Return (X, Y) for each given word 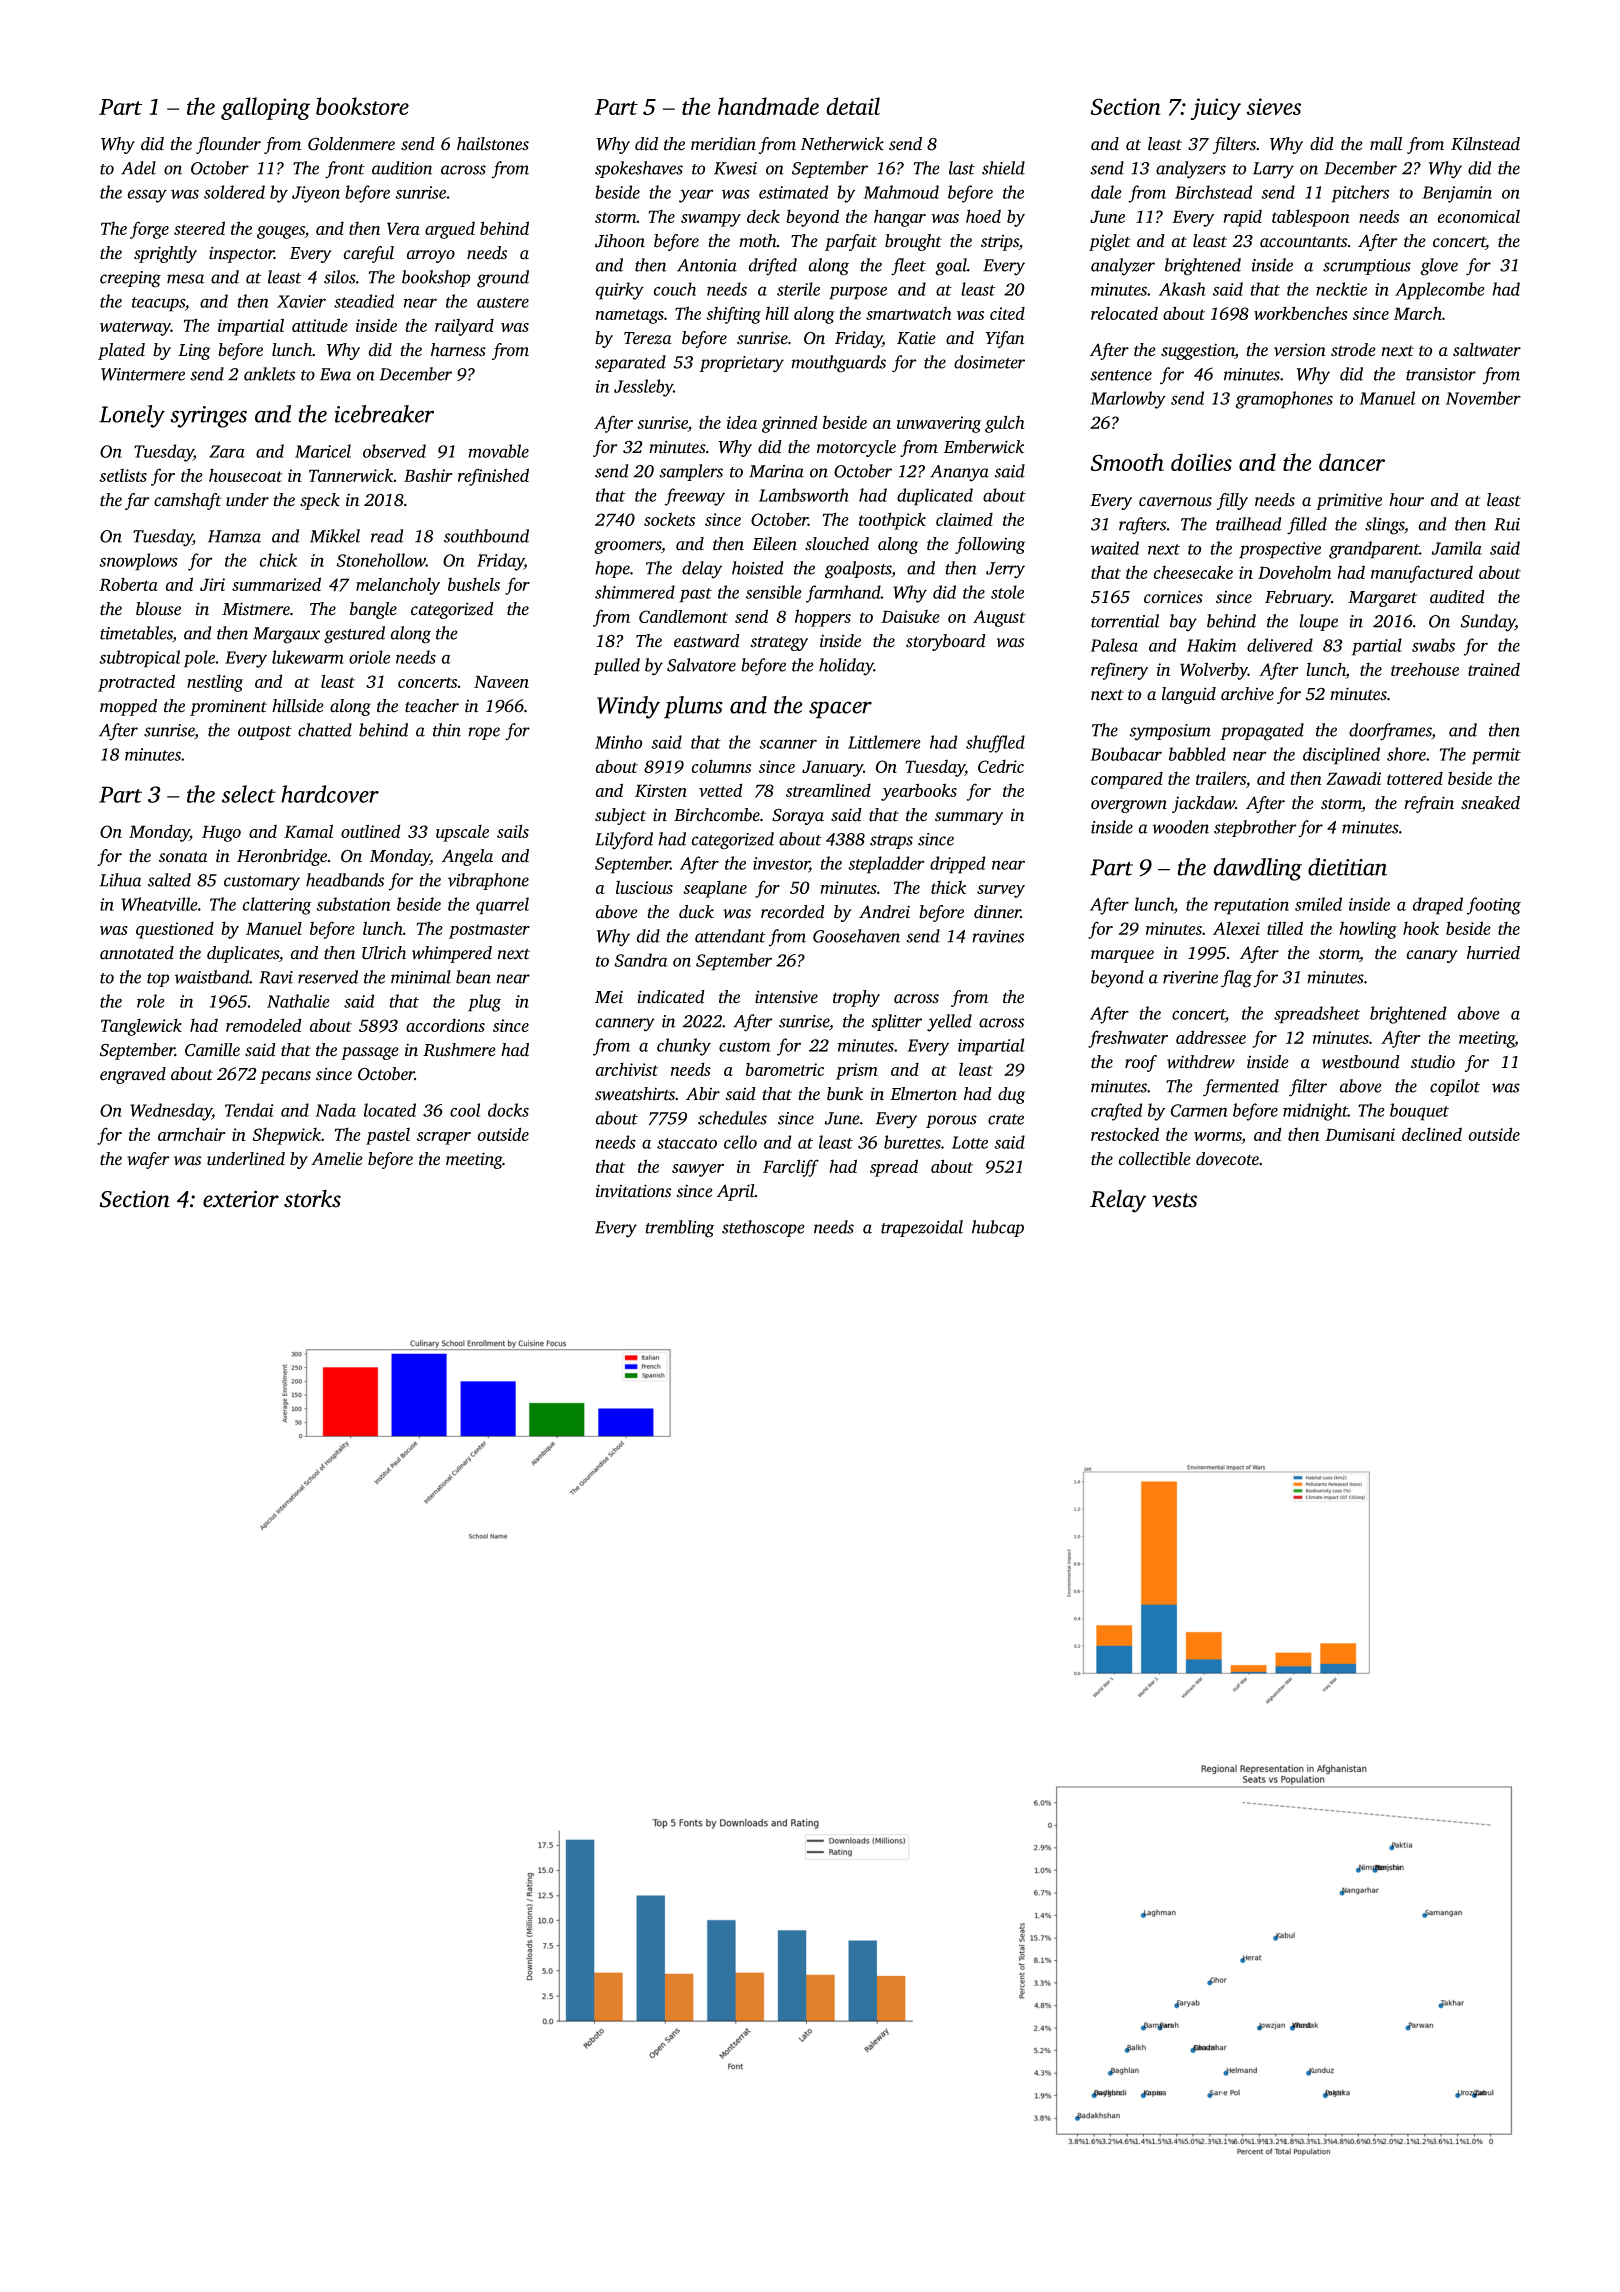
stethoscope (763, 1228)
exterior (241, 1199)
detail (853, 106)
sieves (1274, 106)
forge (149, 230)
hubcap (998, 1228)
